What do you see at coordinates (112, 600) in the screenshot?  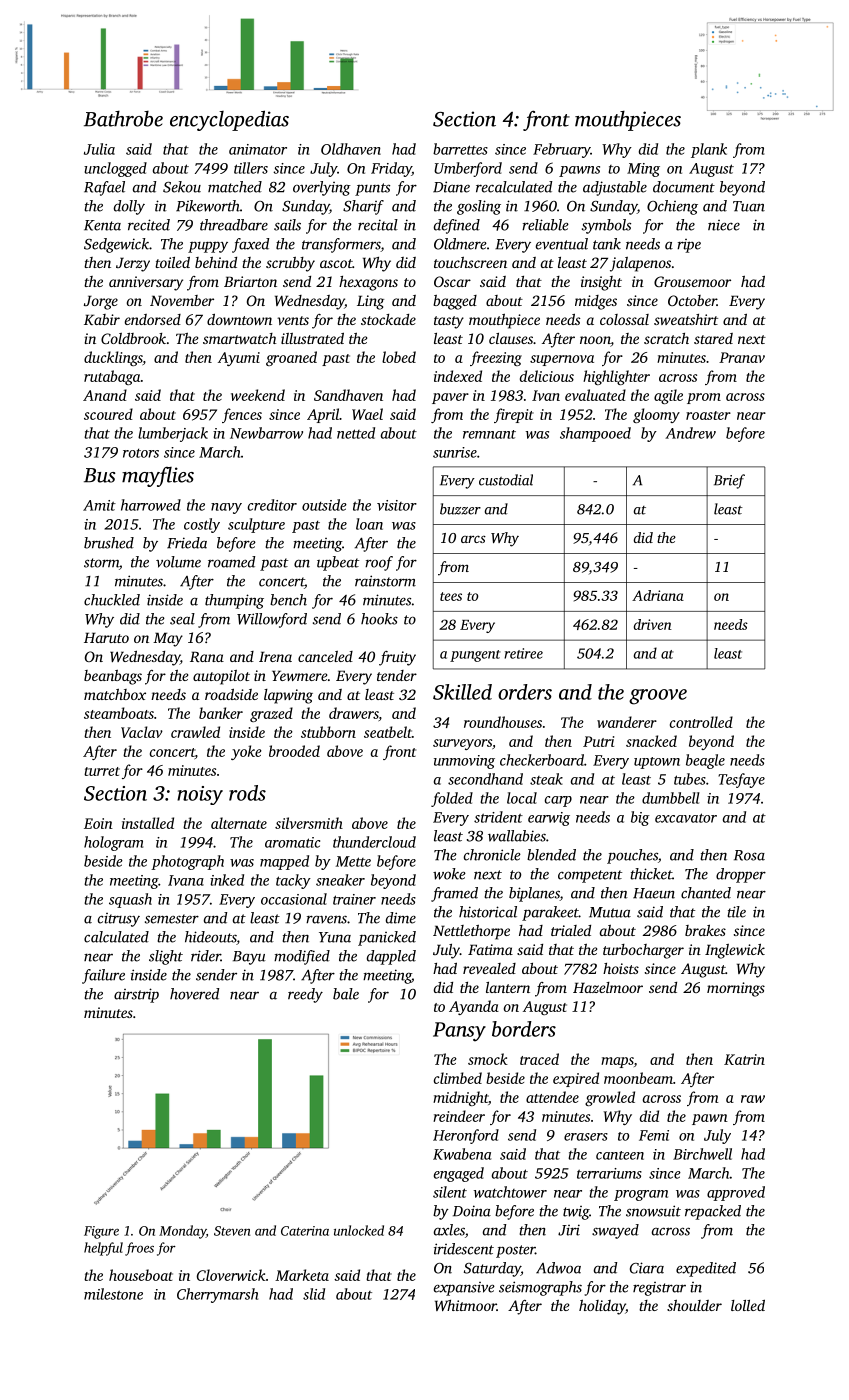 I see `chuckled` at bounding box center [112, 600].
